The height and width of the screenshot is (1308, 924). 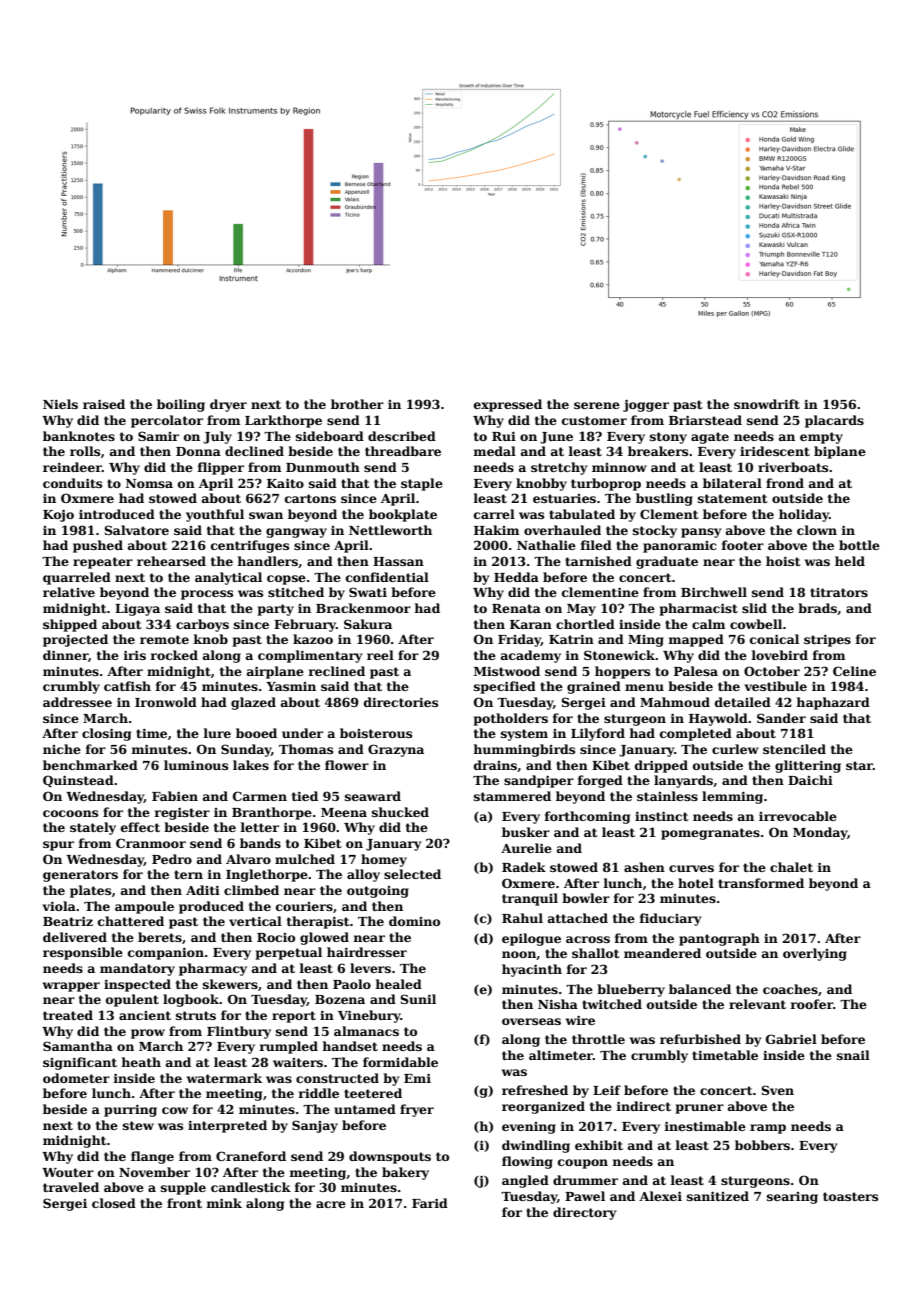 I want to click on shallot, so click(x=596, y=953).
